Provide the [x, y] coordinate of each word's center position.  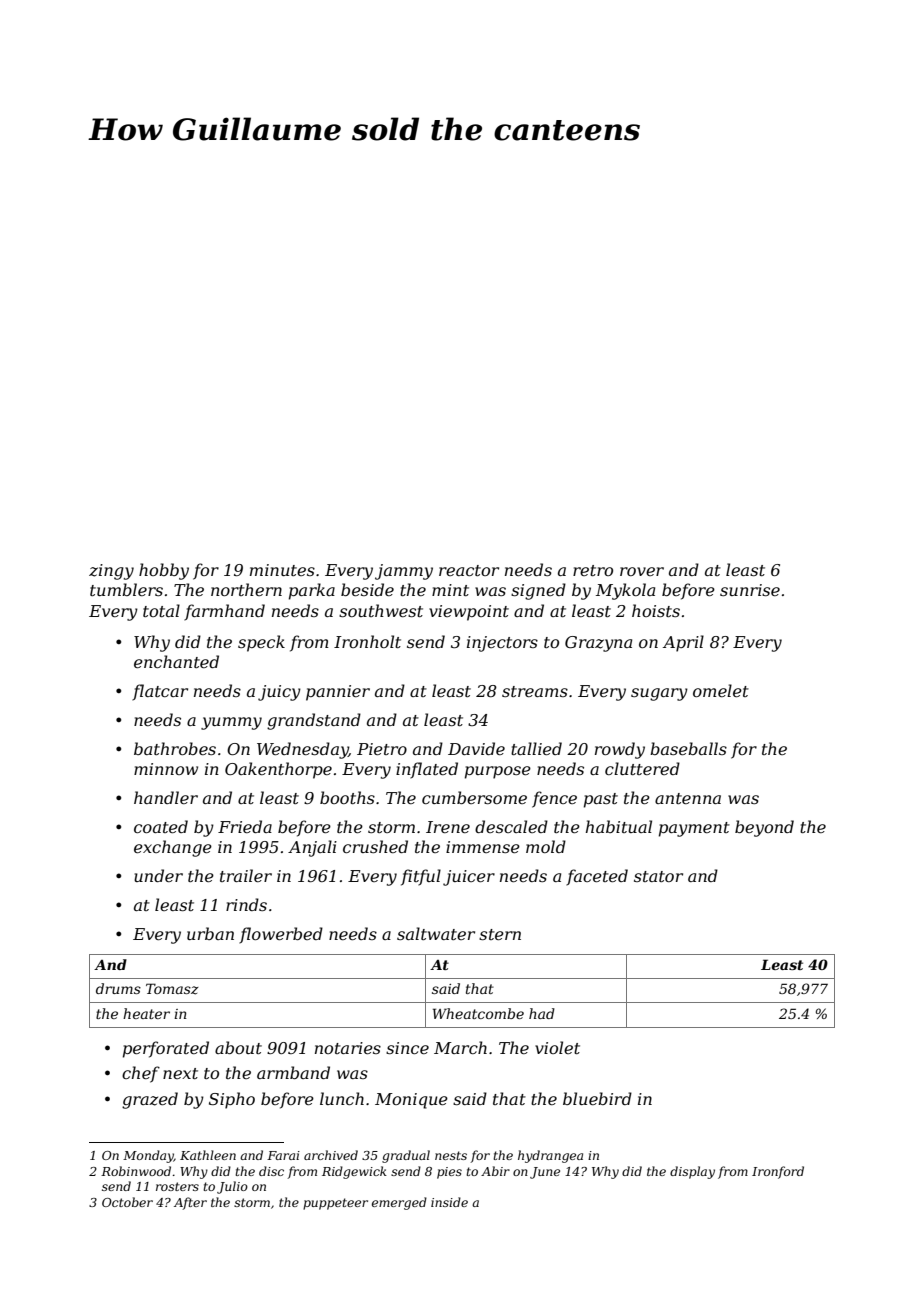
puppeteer [335, 1204]
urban [210, 933]
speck [261, 643]
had [542, 1013]
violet [557, 1047]
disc [271, 1171]
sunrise [750, 590]
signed [538, 591]
